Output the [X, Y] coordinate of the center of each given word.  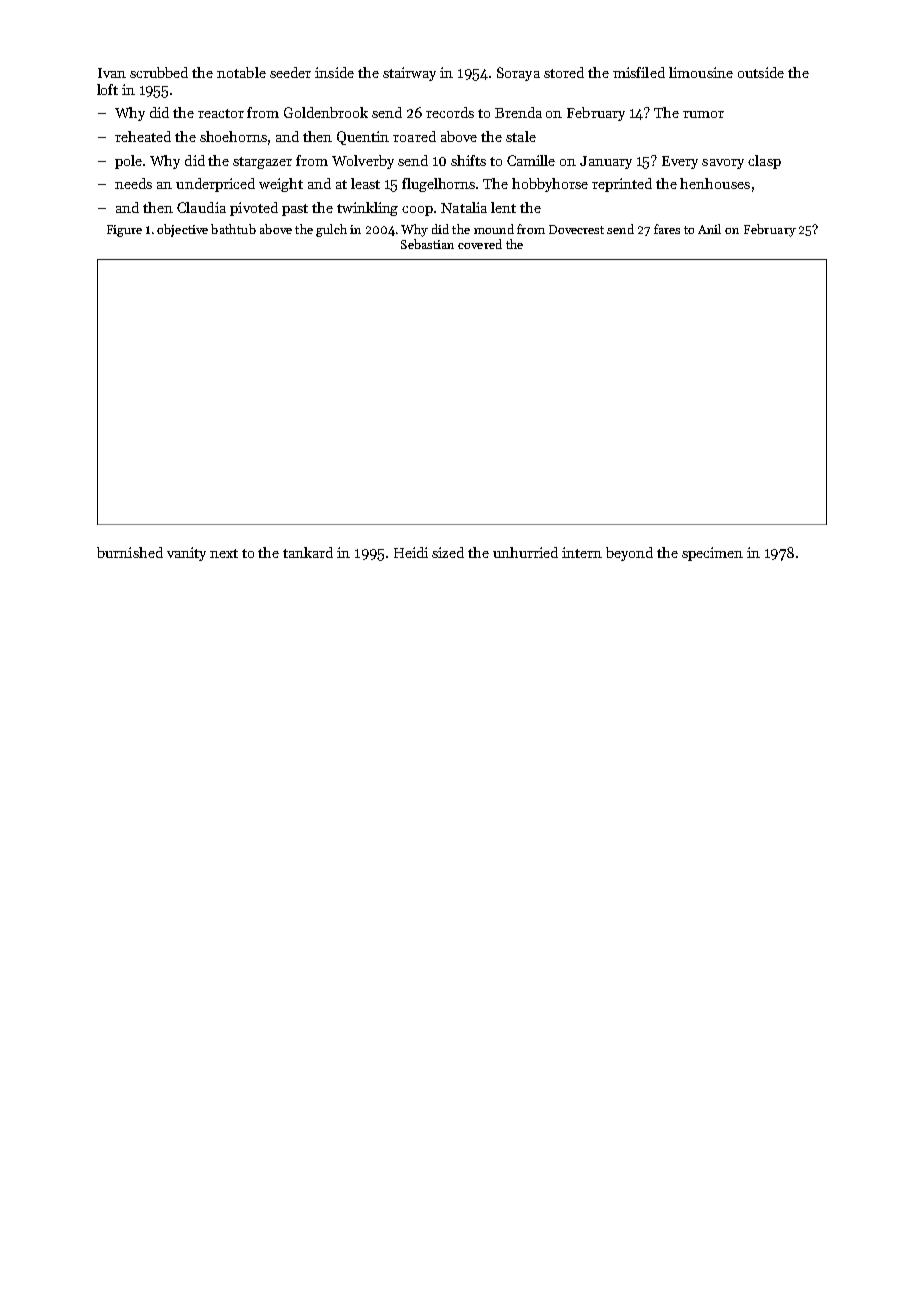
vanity [186, 554]
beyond [629, 554]
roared [414, 136]
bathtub [233, 229]
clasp [764, 162]
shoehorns [233, 136]
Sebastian [427, 244]
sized [448, 552]
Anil [709, 229]
